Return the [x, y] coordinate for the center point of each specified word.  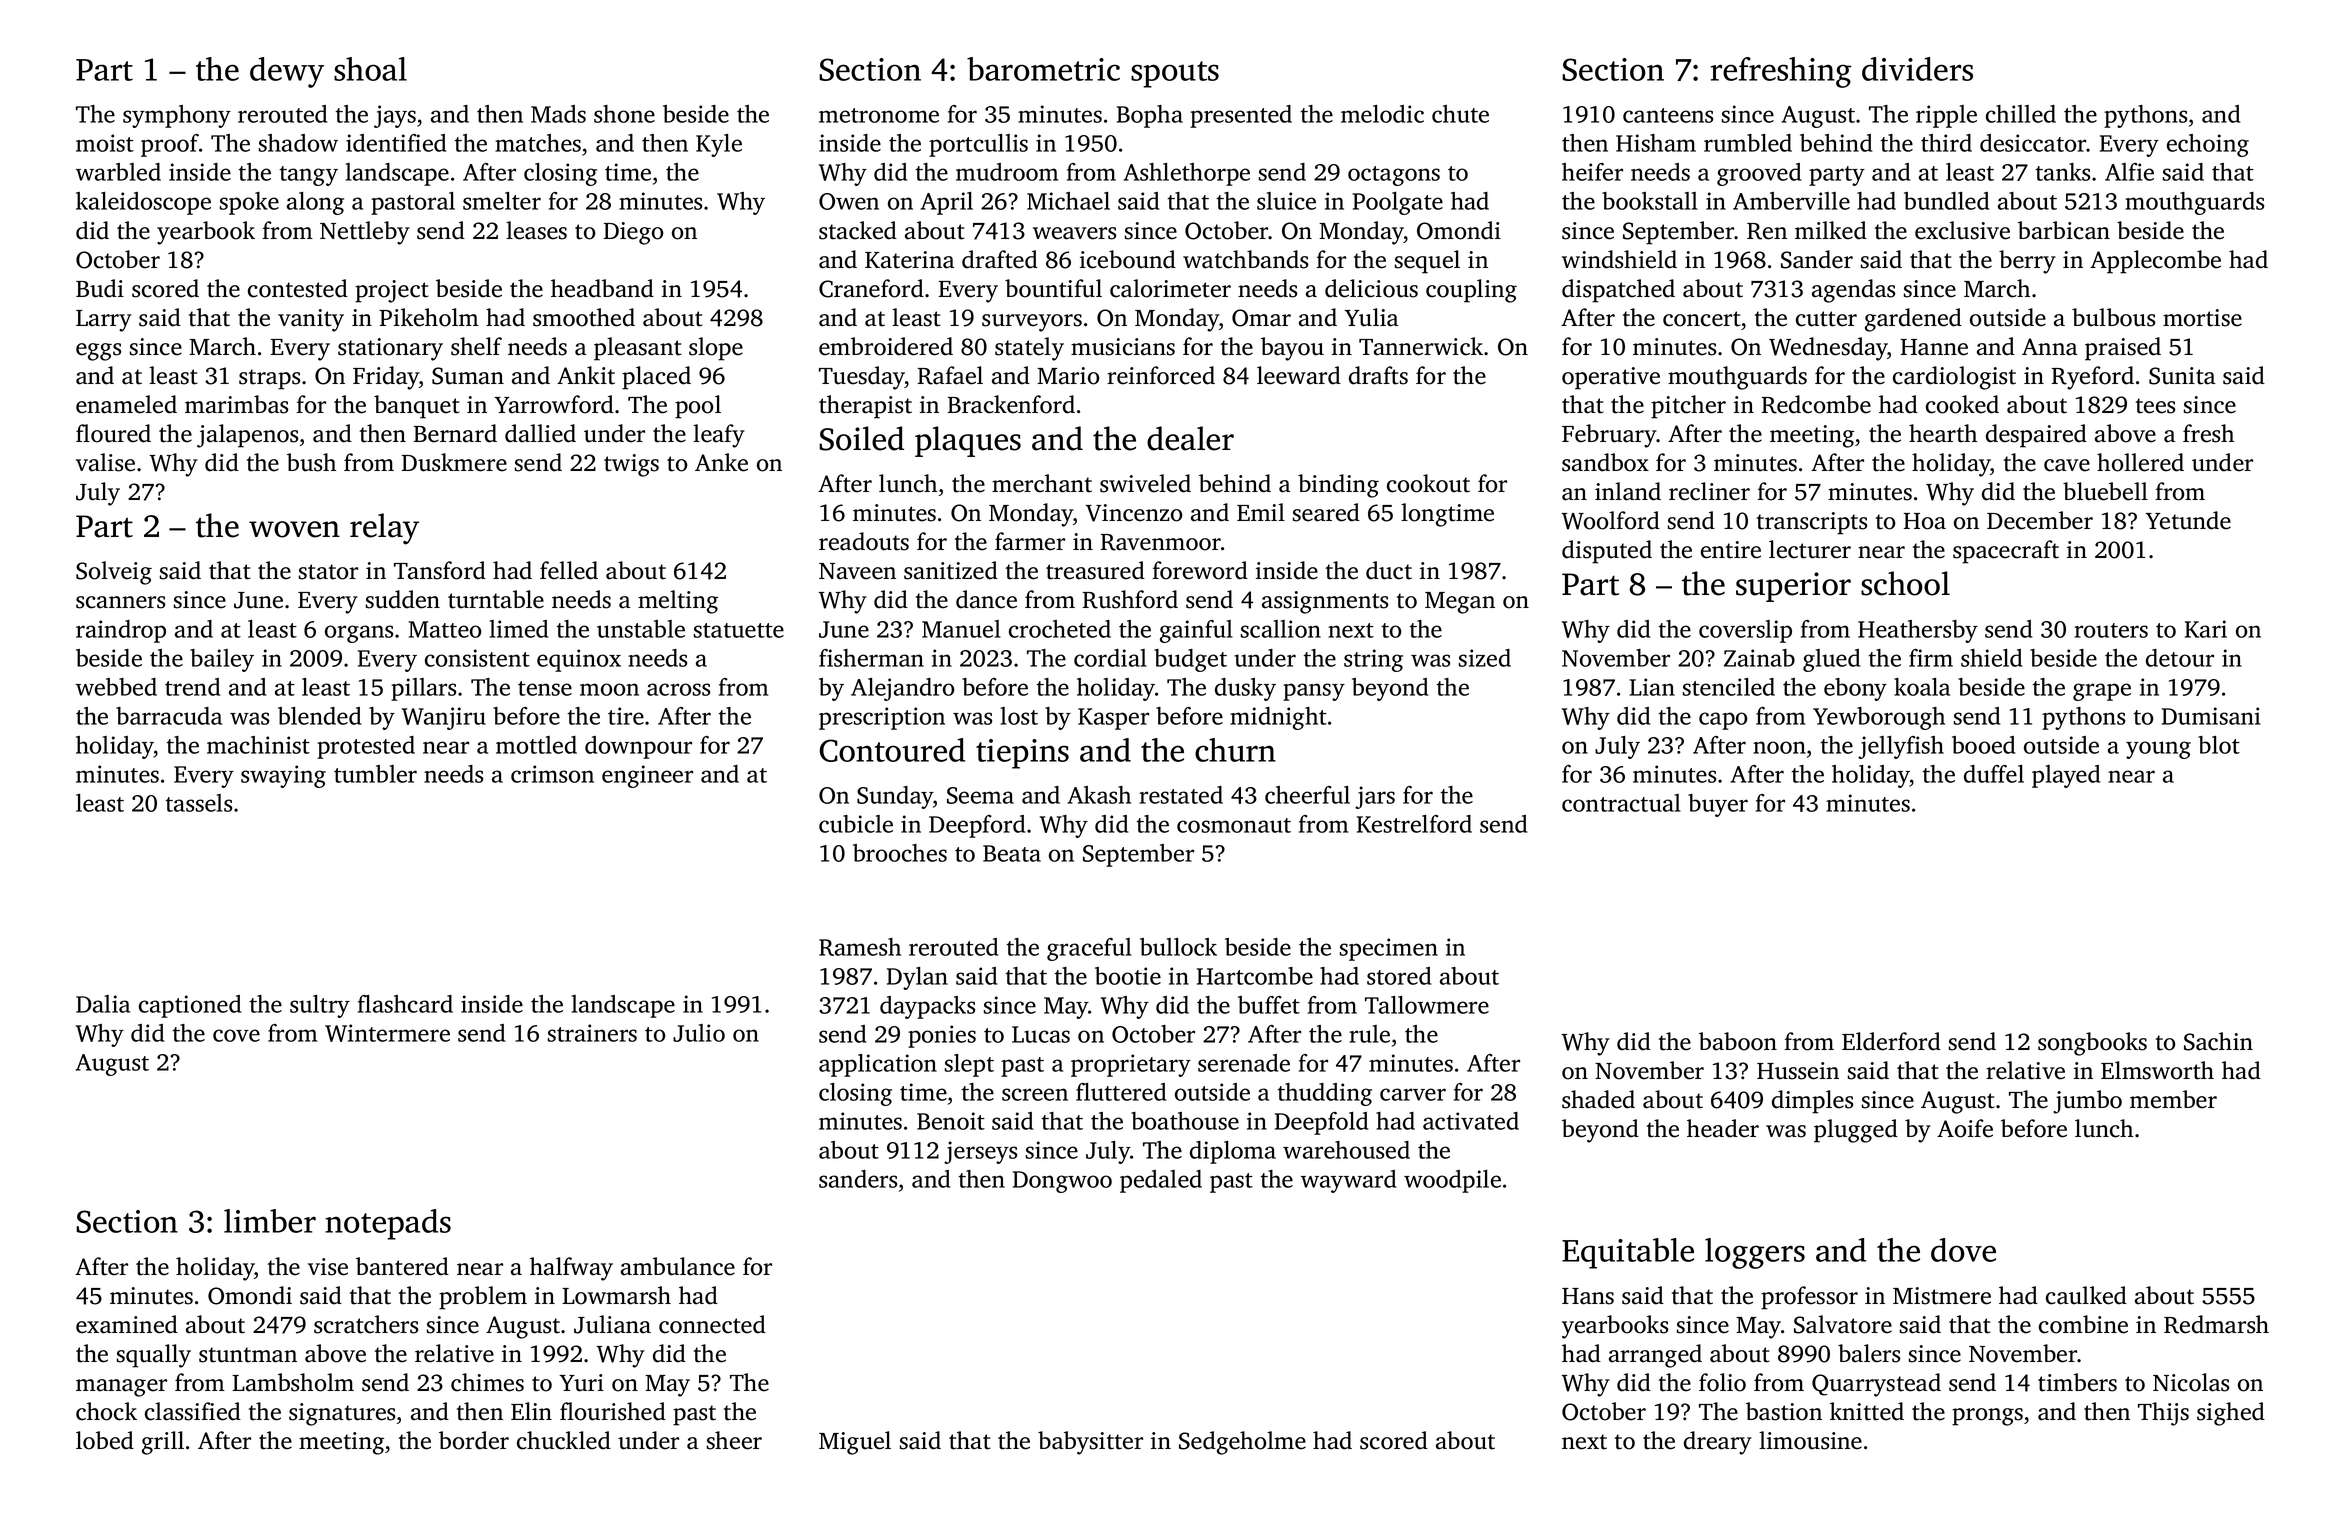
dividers [1917, 69]
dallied [540, 433]
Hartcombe [1255, 976]
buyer [1718, 805]
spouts [1175, 74]
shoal [370, 69]
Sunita [2182, 376]
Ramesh [860, 947]
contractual [1621, 803]
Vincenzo [1133, 513]
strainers [592, 1033]
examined [127, 1324]
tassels [198, 803]
